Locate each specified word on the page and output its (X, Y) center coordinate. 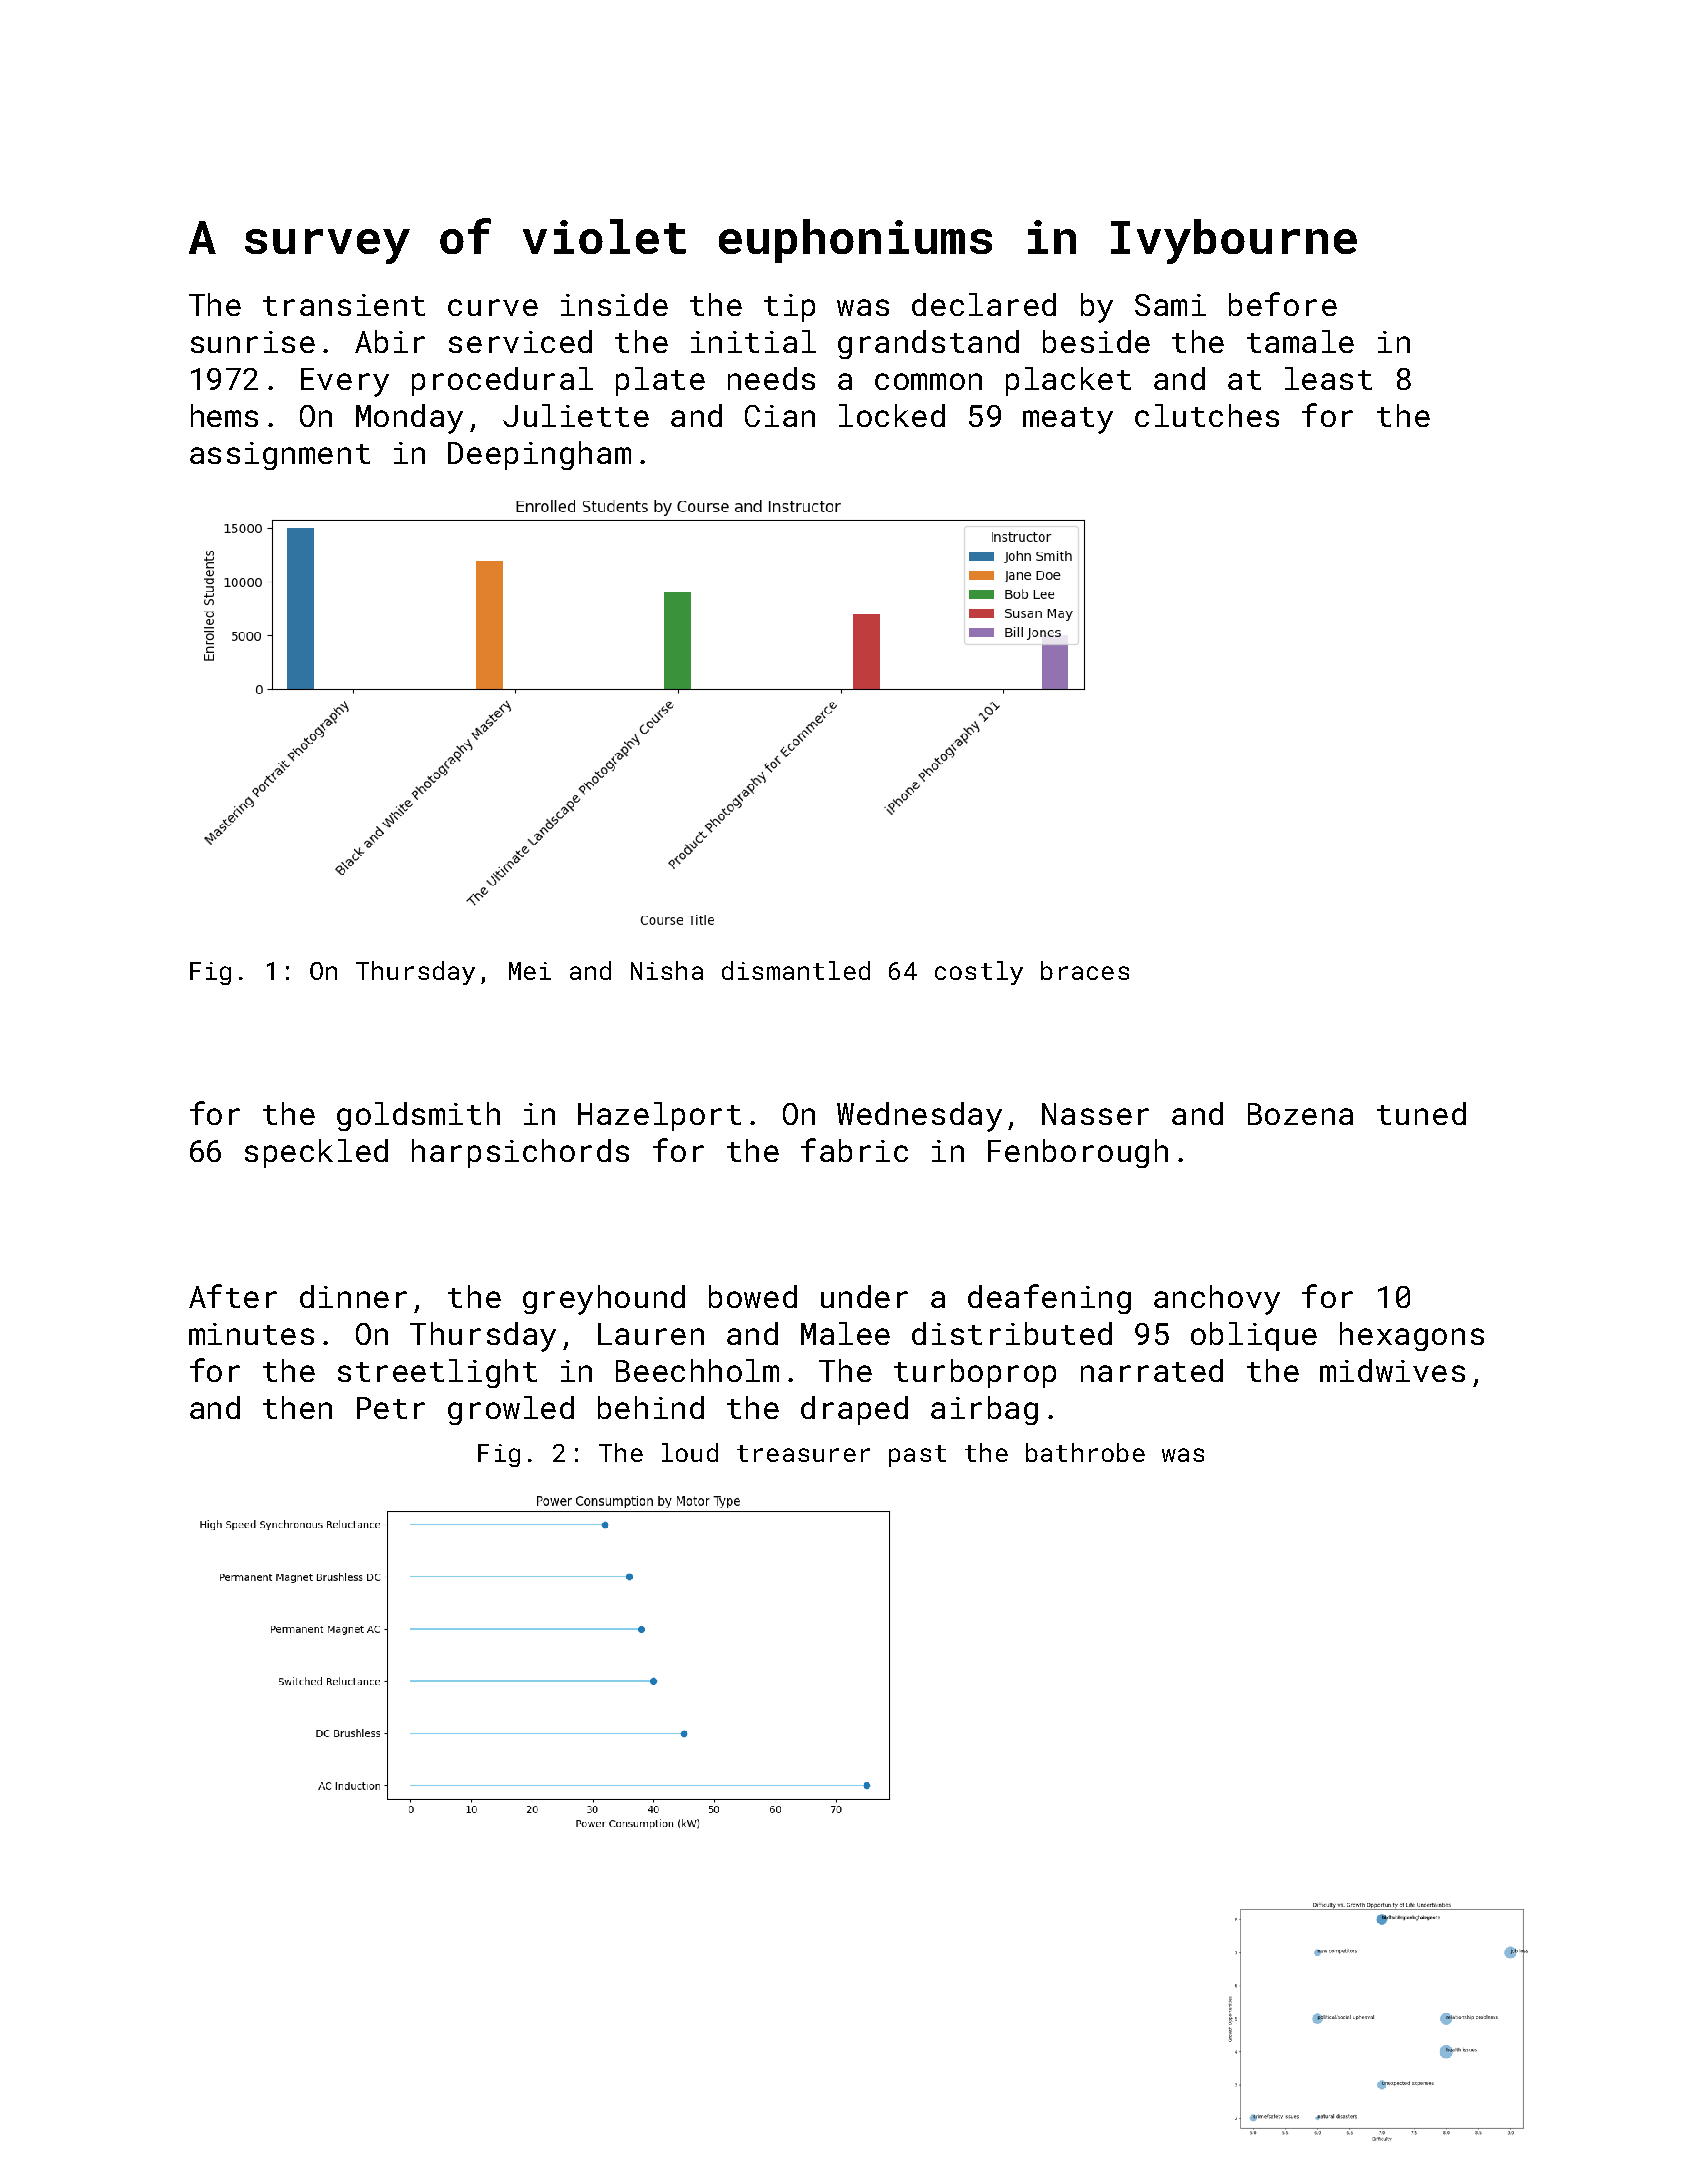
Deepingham (539, 455)
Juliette (576, 415)
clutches (1207, 415)
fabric (854, 1150)
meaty (1068, 420)
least (1328, 378)
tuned (1421, 1113)
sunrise (253, 342)
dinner (353, 1296)
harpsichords (520, 1153)
